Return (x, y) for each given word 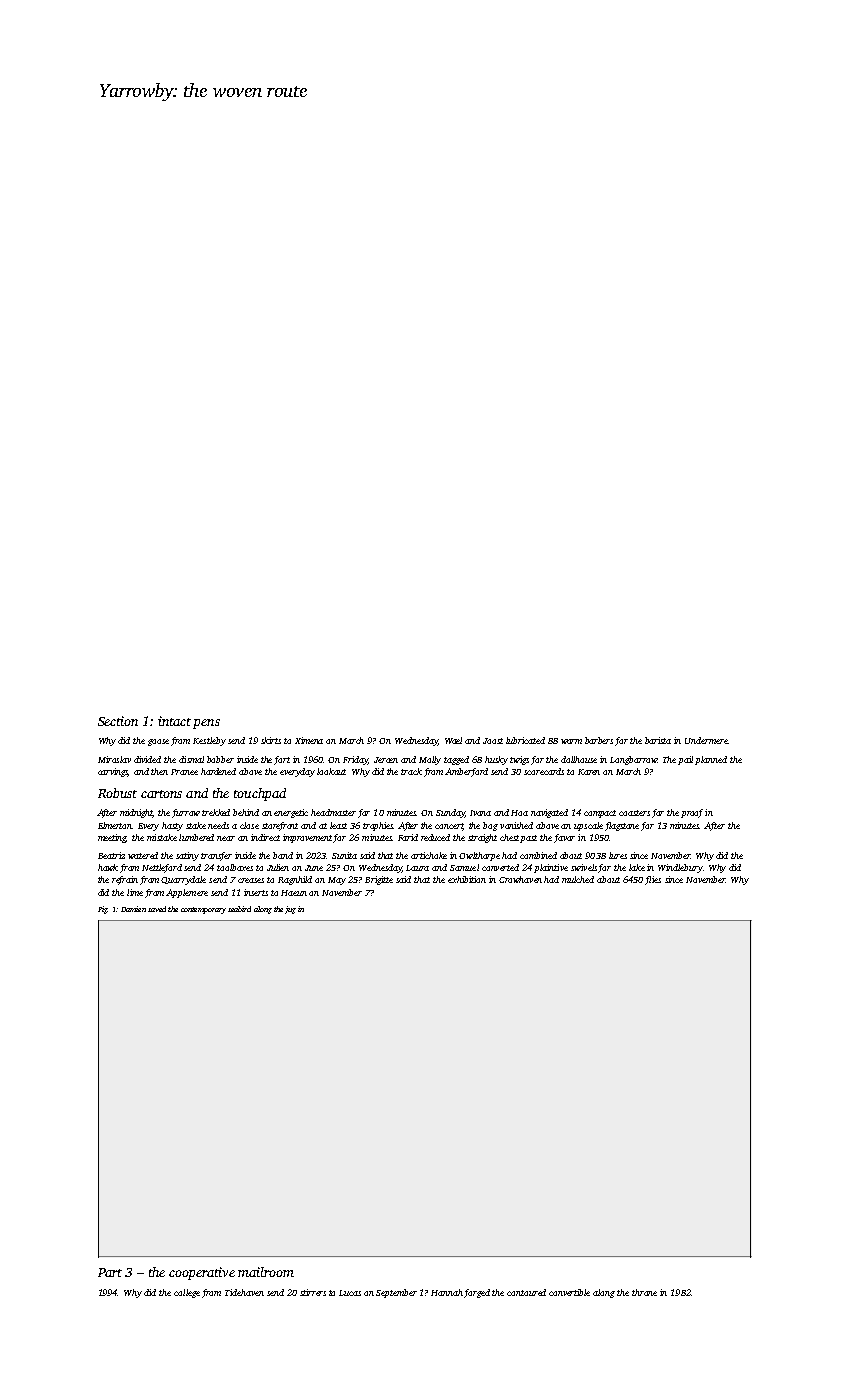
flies (653, 880)
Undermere (706, 740)
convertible (569, 1292)
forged (477, 1293)
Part (110, 1272)
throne (644, 1292)
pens (206, 724)
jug (290, 910)
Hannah (447, 1292)
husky (496, 760)
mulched (578, 879)
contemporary (203, 910)
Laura (417, 868)
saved (157, 909)
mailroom (266, 1272)
